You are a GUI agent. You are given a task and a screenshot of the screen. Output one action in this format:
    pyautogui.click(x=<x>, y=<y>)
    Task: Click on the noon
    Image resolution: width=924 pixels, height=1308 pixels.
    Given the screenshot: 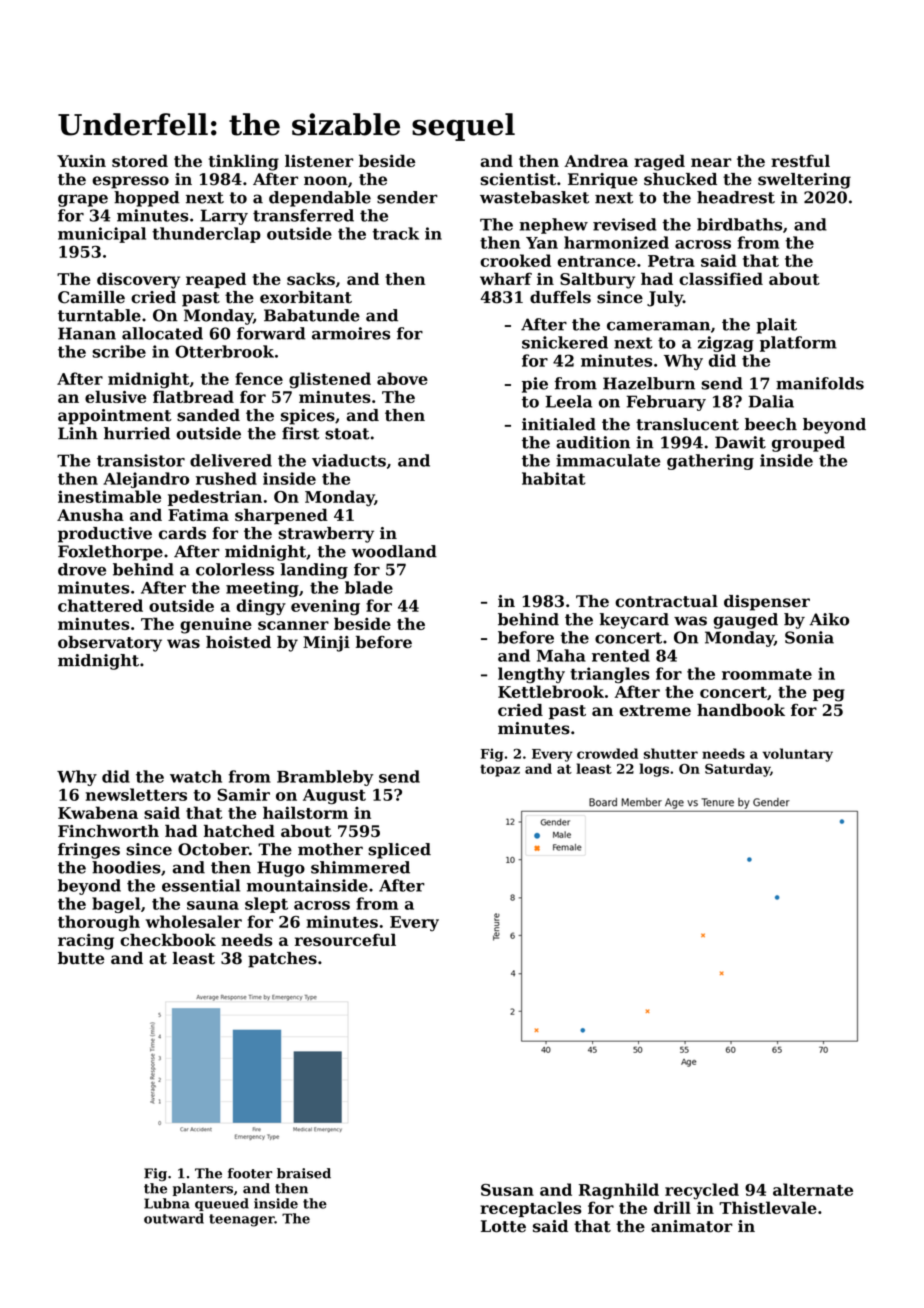 What is the action you would take?
    pyautogui.click(x=326, y=181)
